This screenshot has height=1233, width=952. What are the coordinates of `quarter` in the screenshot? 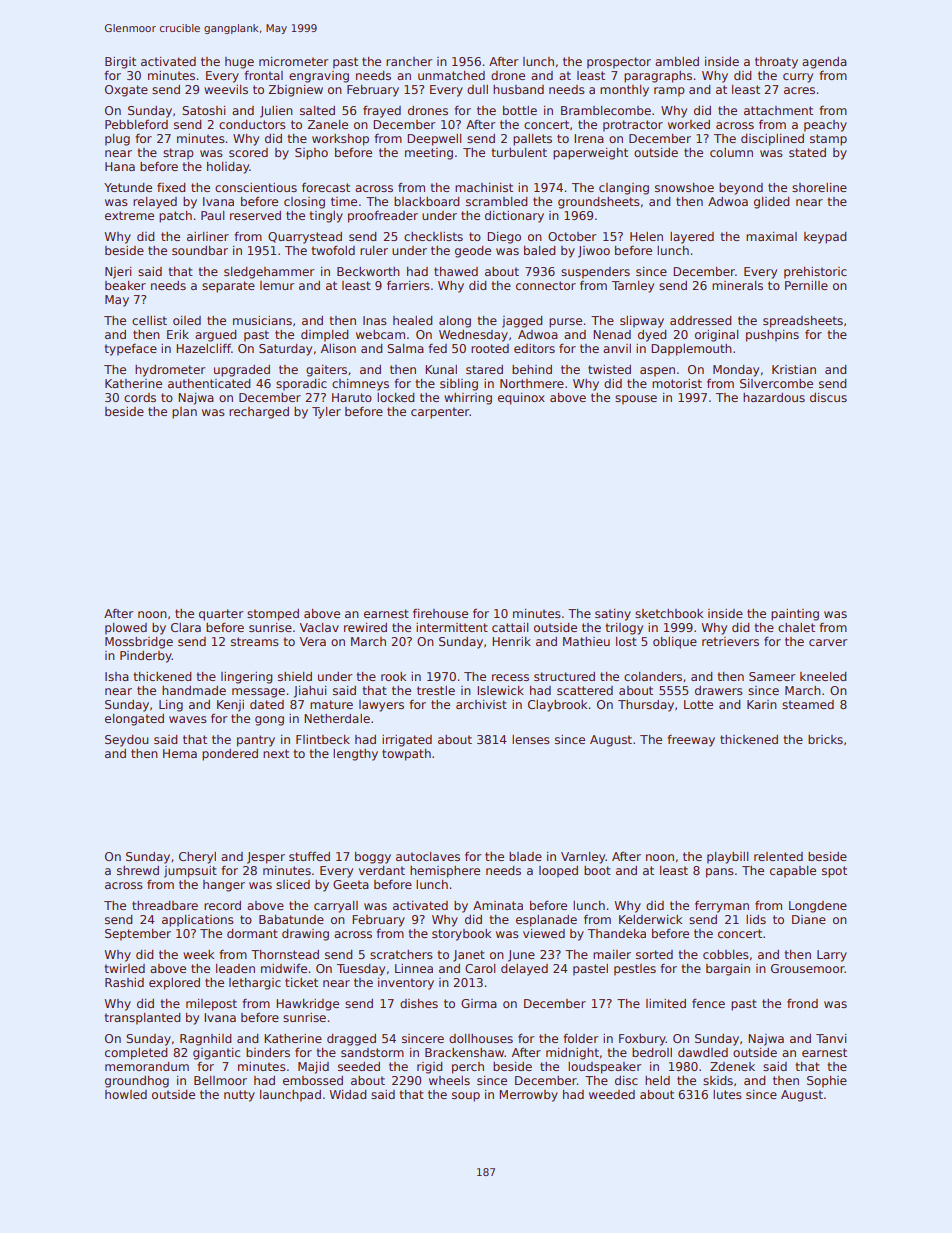 It's located at (221, 615).
